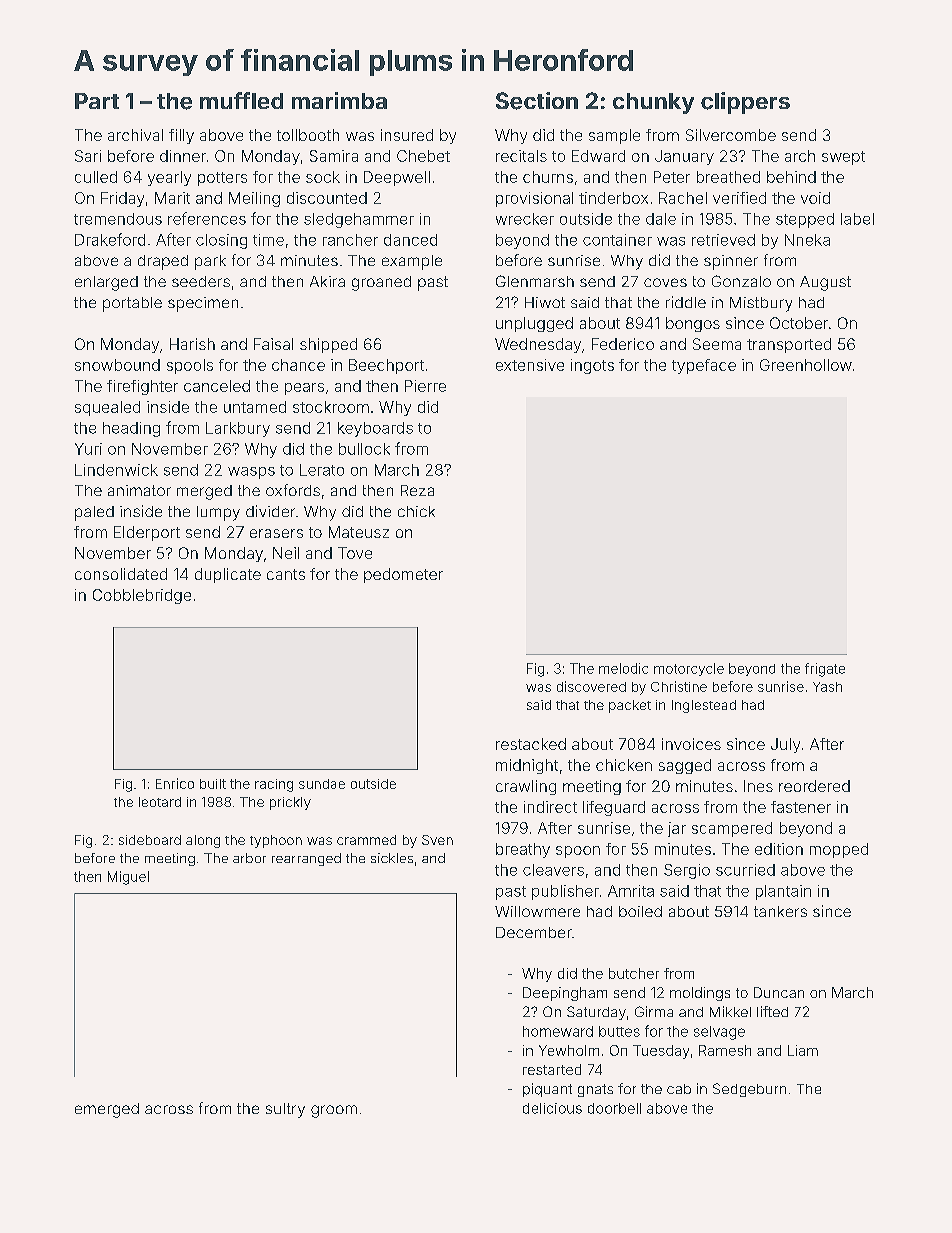  Describe the element at coordinates (745, 103) in the image. I see `clippers` at that location.
